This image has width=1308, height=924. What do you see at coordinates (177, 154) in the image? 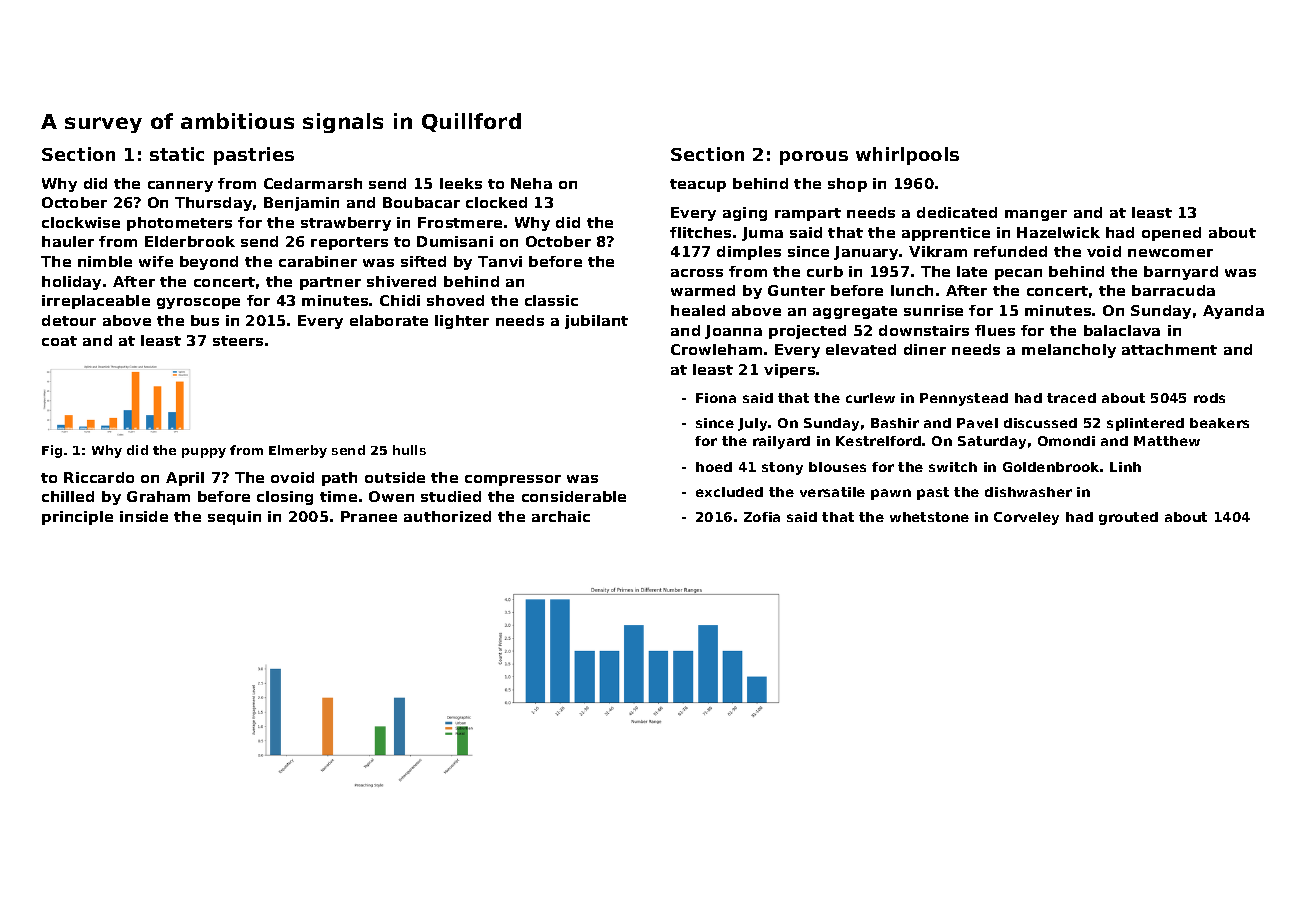
I see `static` at bounding box center [177, 154].
